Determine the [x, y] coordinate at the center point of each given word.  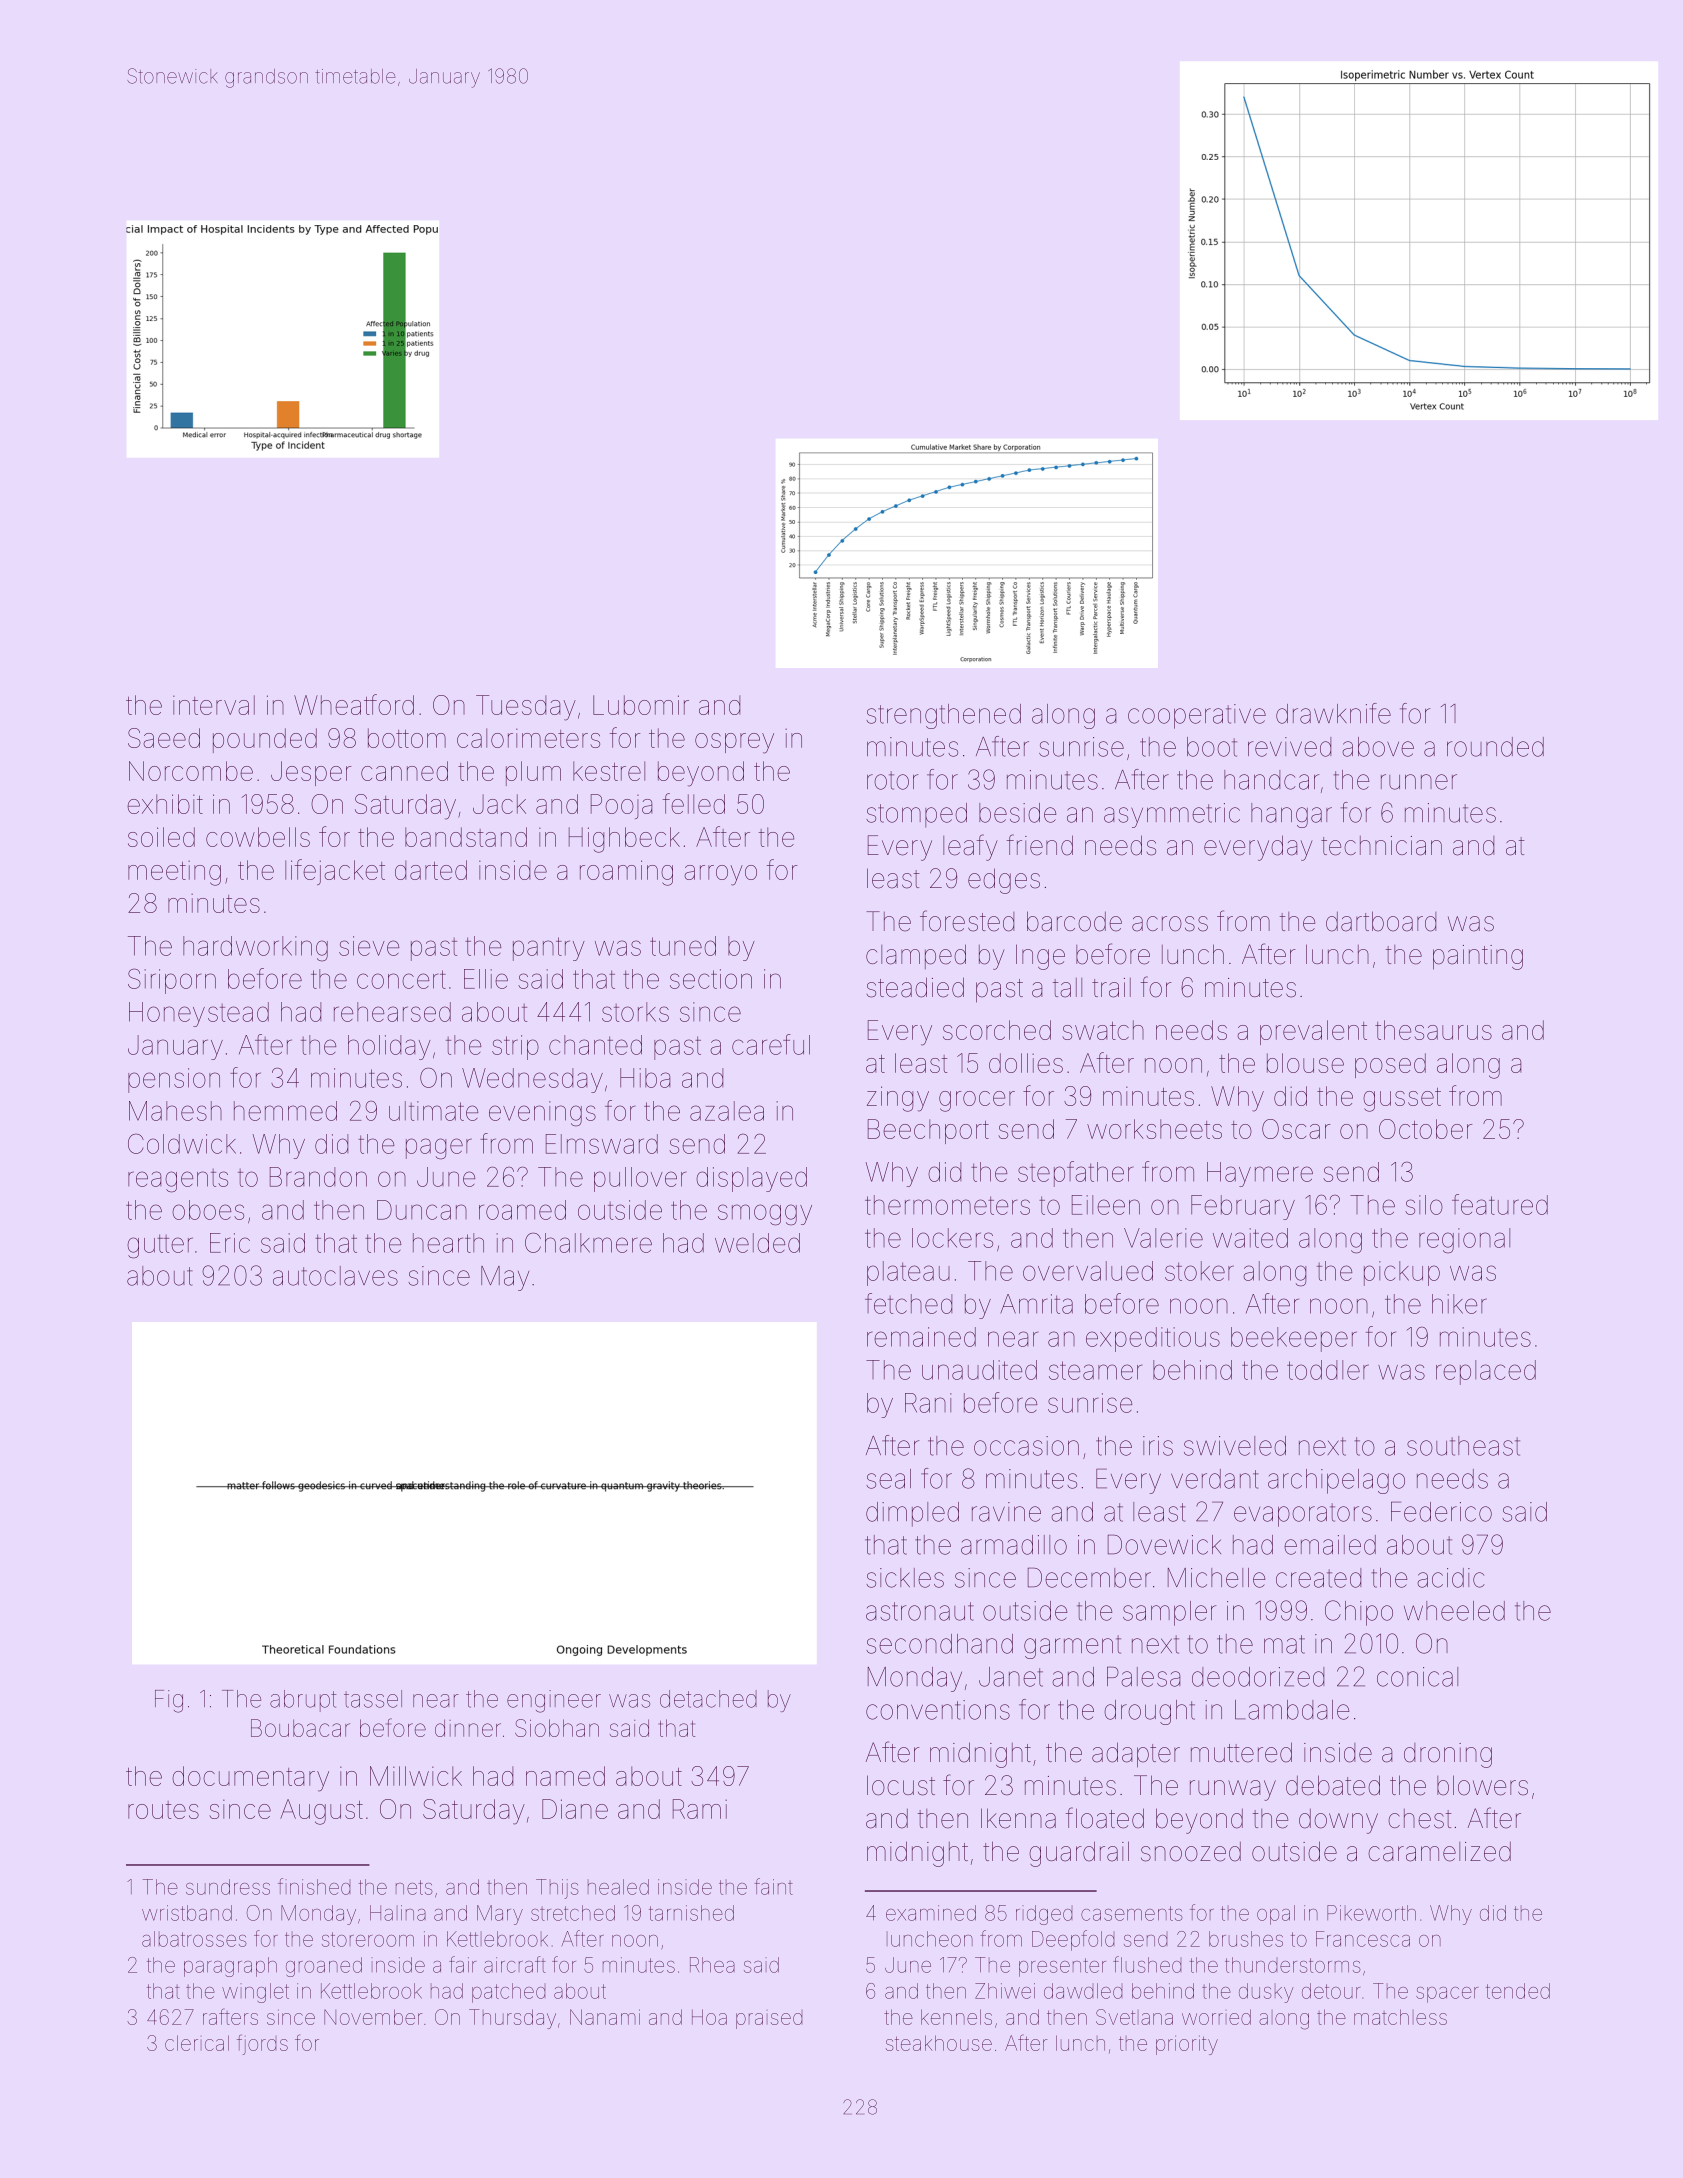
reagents [178, 1181]
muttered [1241, 1752]
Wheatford [354, 704]
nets [414, 1887]
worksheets [1154, 1129]
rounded [1495, 747]
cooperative [1197, 716]
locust [901, 1785]
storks [635, 1012]
